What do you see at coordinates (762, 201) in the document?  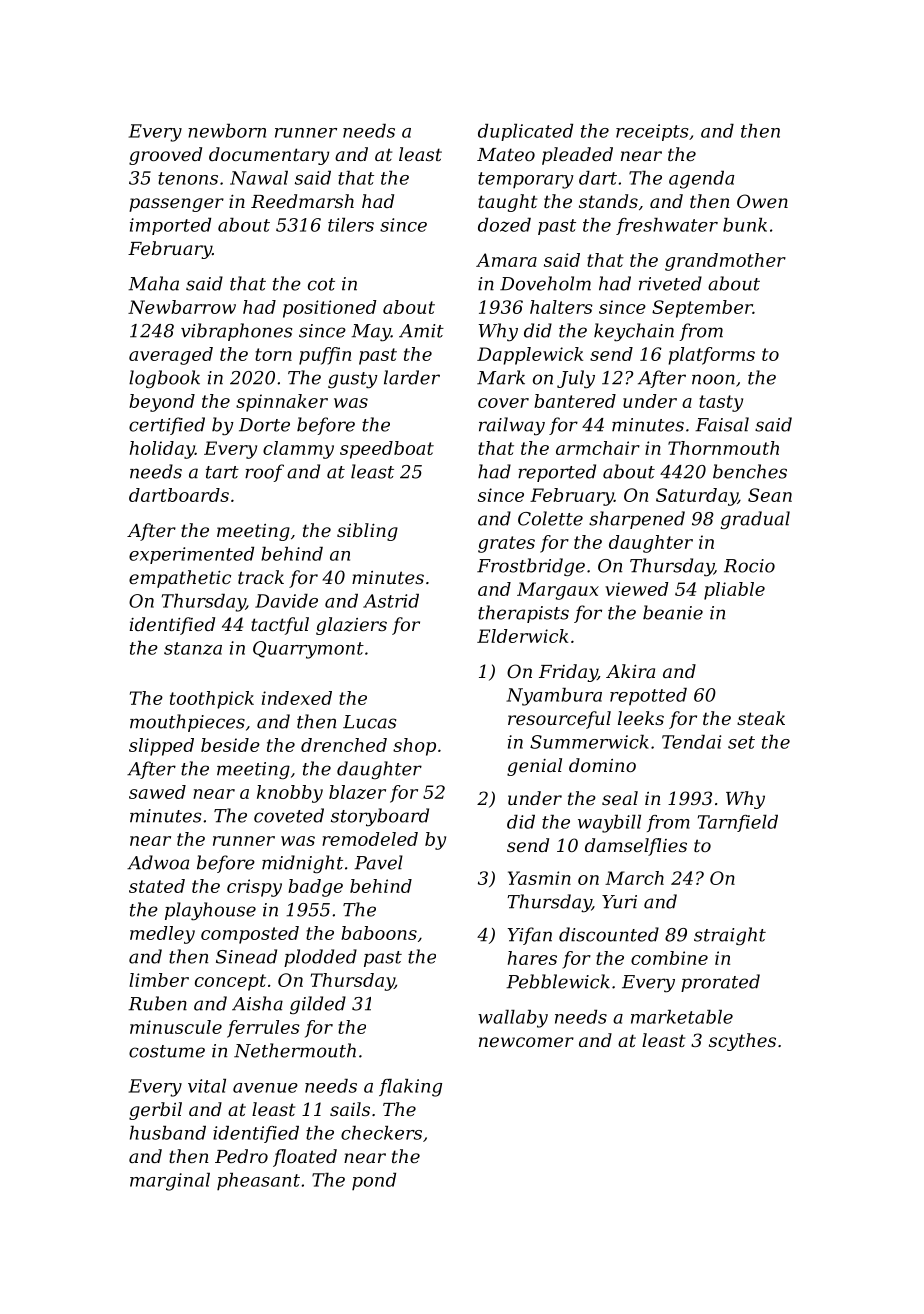 I see `Owen` at bounding box center [762, 201].
